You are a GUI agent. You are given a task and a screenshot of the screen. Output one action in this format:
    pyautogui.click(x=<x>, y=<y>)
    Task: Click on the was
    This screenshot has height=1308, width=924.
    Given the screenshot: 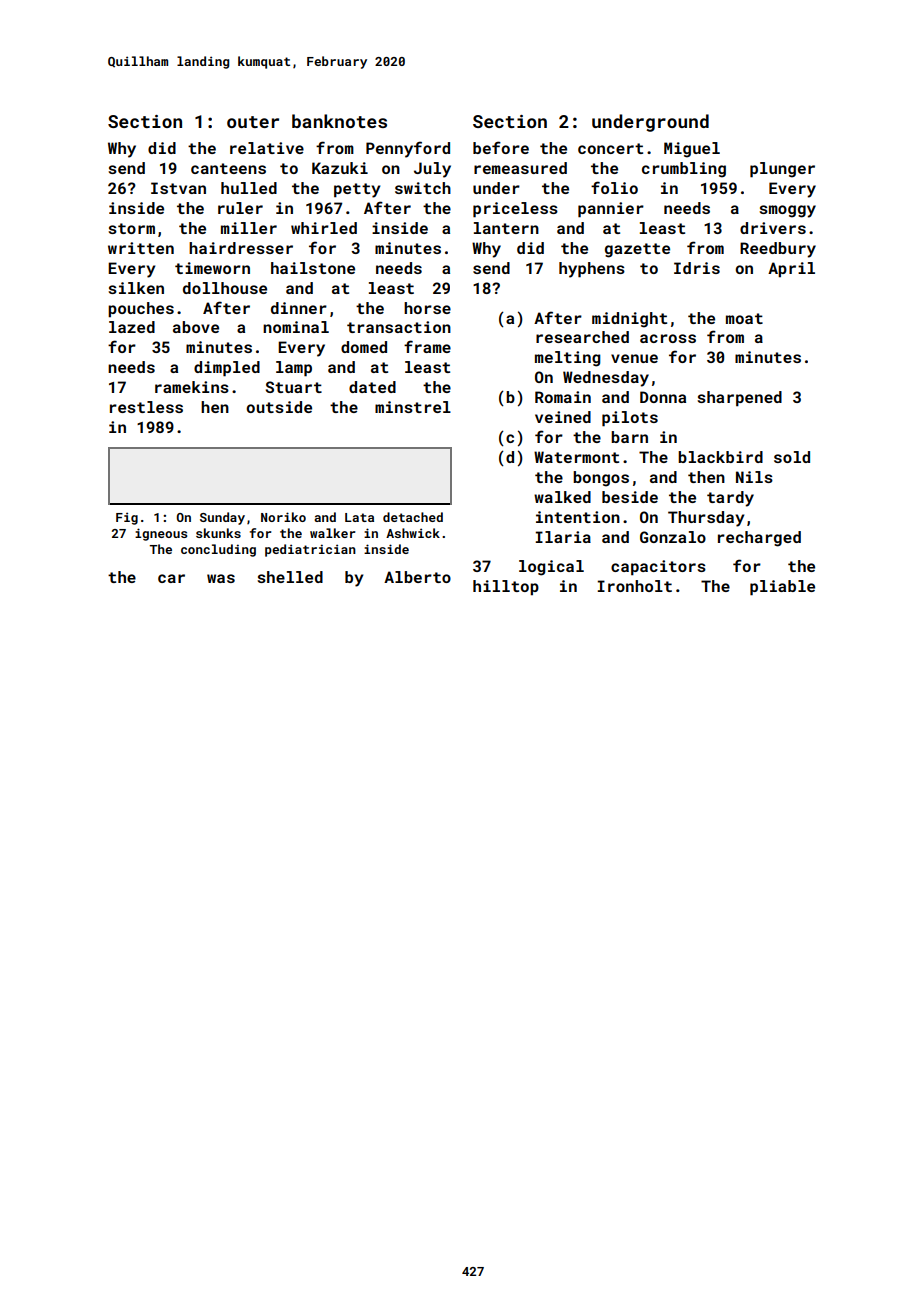 What is the action you would take?
    pyautogui.click(x=221, y=578)
